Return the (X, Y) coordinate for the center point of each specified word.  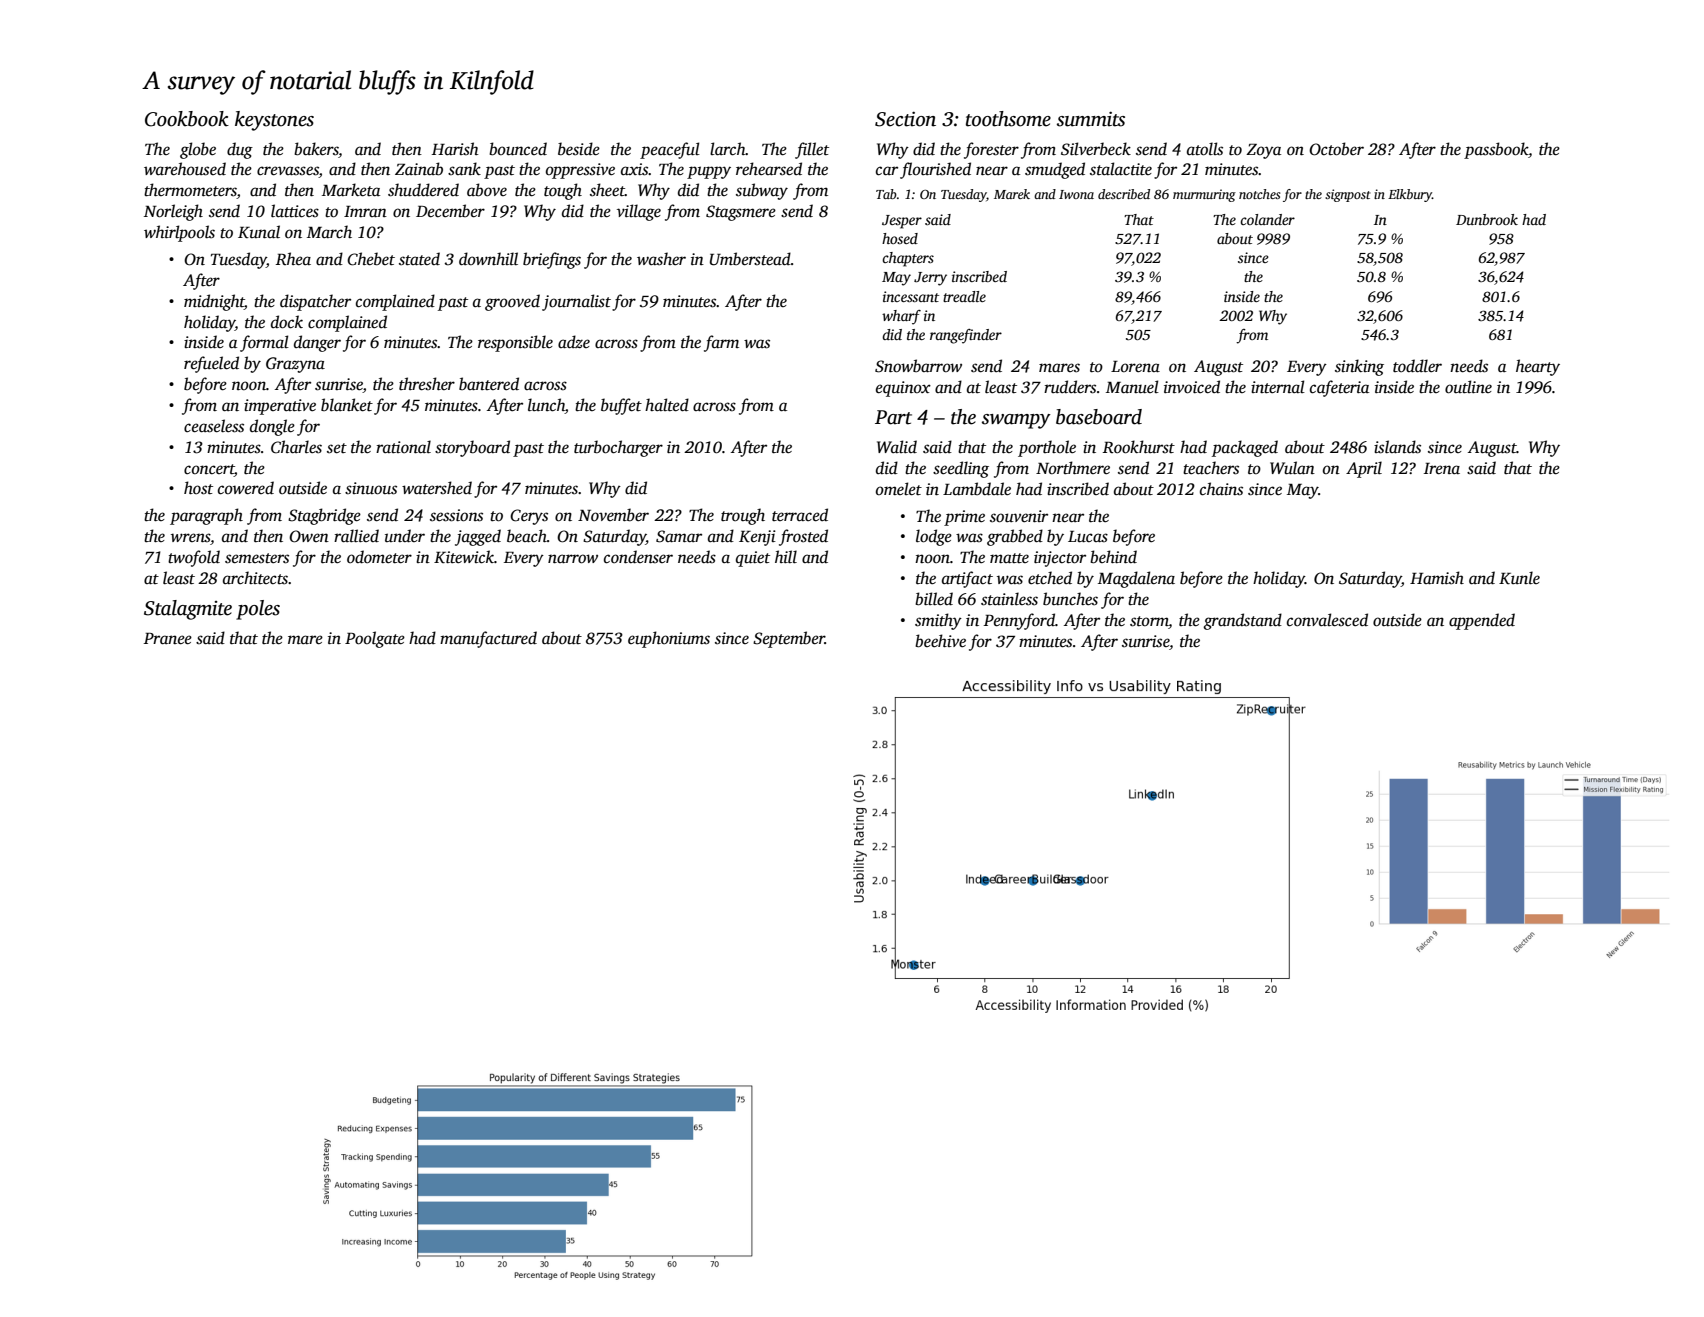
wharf (901, 317)
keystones (274, 121)
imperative (280, 407)
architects (255, 578)
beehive (940, 641)
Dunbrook (1487, 219)
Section (905, 119)
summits (1091, 119)
